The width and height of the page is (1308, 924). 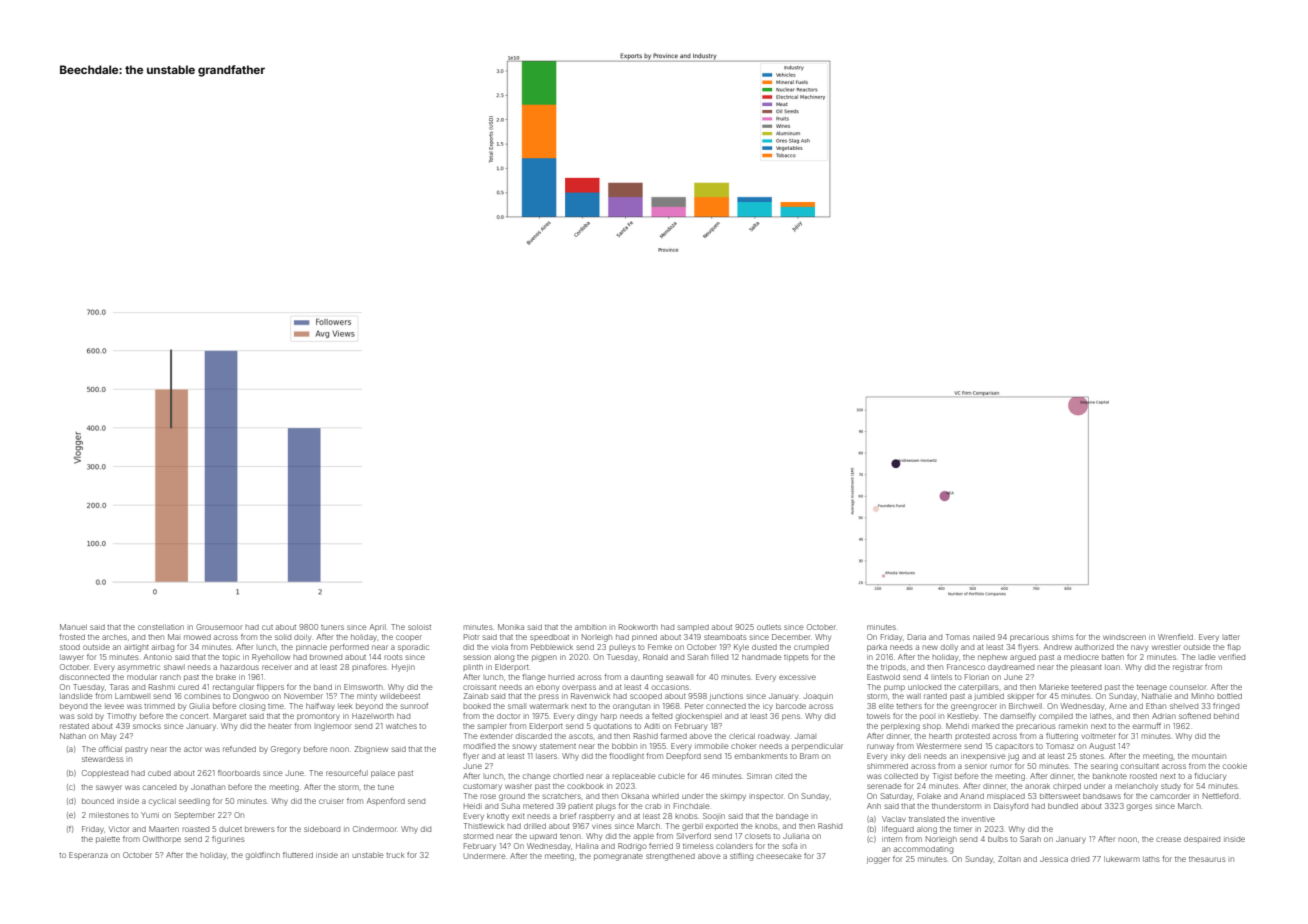 I want to click on Jamal, so click(x=805, y=736).
